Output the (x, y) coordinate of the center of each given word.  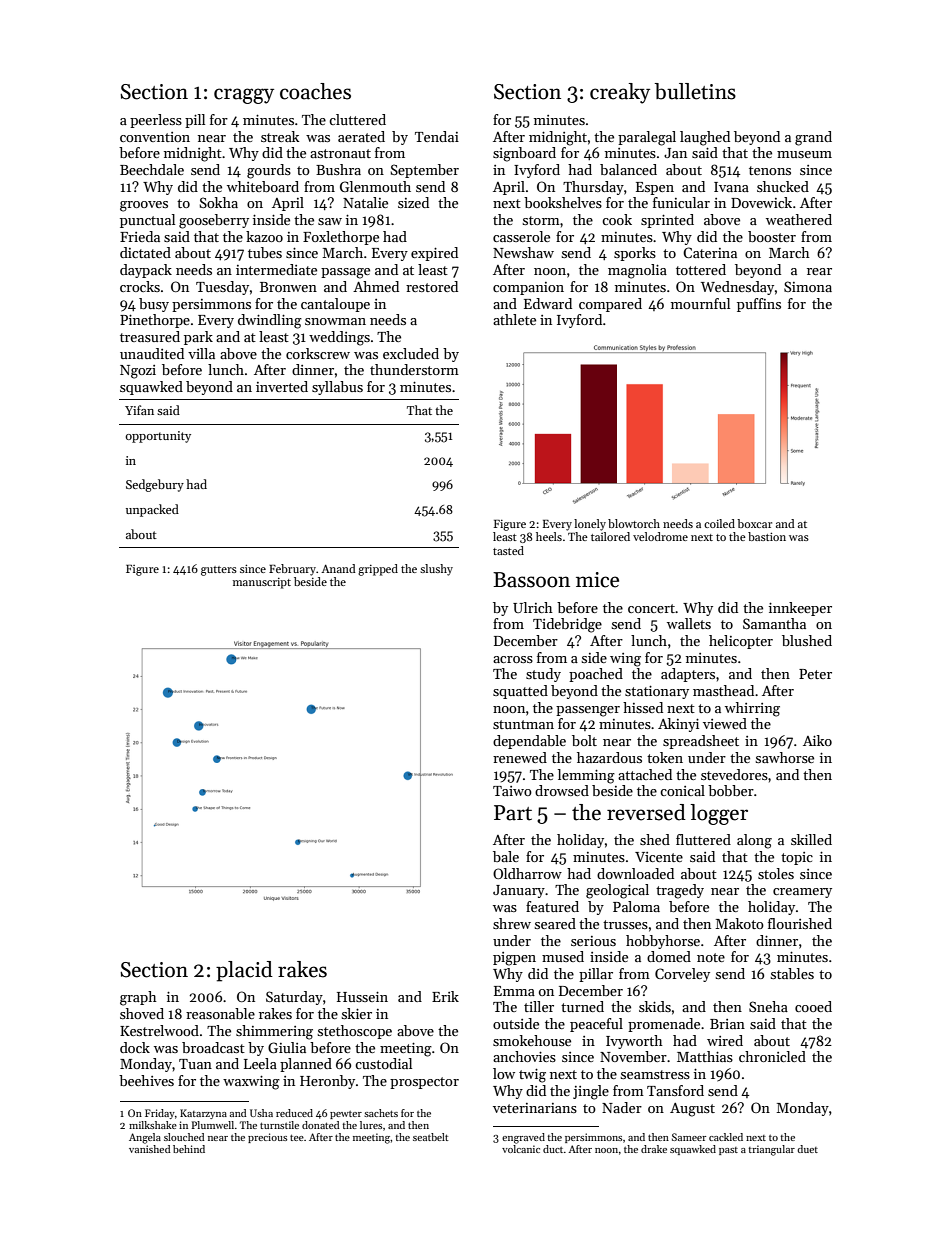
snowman (335, 321)
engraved (523, 1138)
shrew (512, 923)
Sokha (218, 202)
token (665, 757)
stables (792, 973)
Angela (145, 1138)
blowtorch (634, 523)
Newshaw (523, 252)
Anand (338, 568)
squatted (520, 692)
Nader (622, 1107)
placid (244, 971)
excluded (411, 353)
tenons (770, 170)
